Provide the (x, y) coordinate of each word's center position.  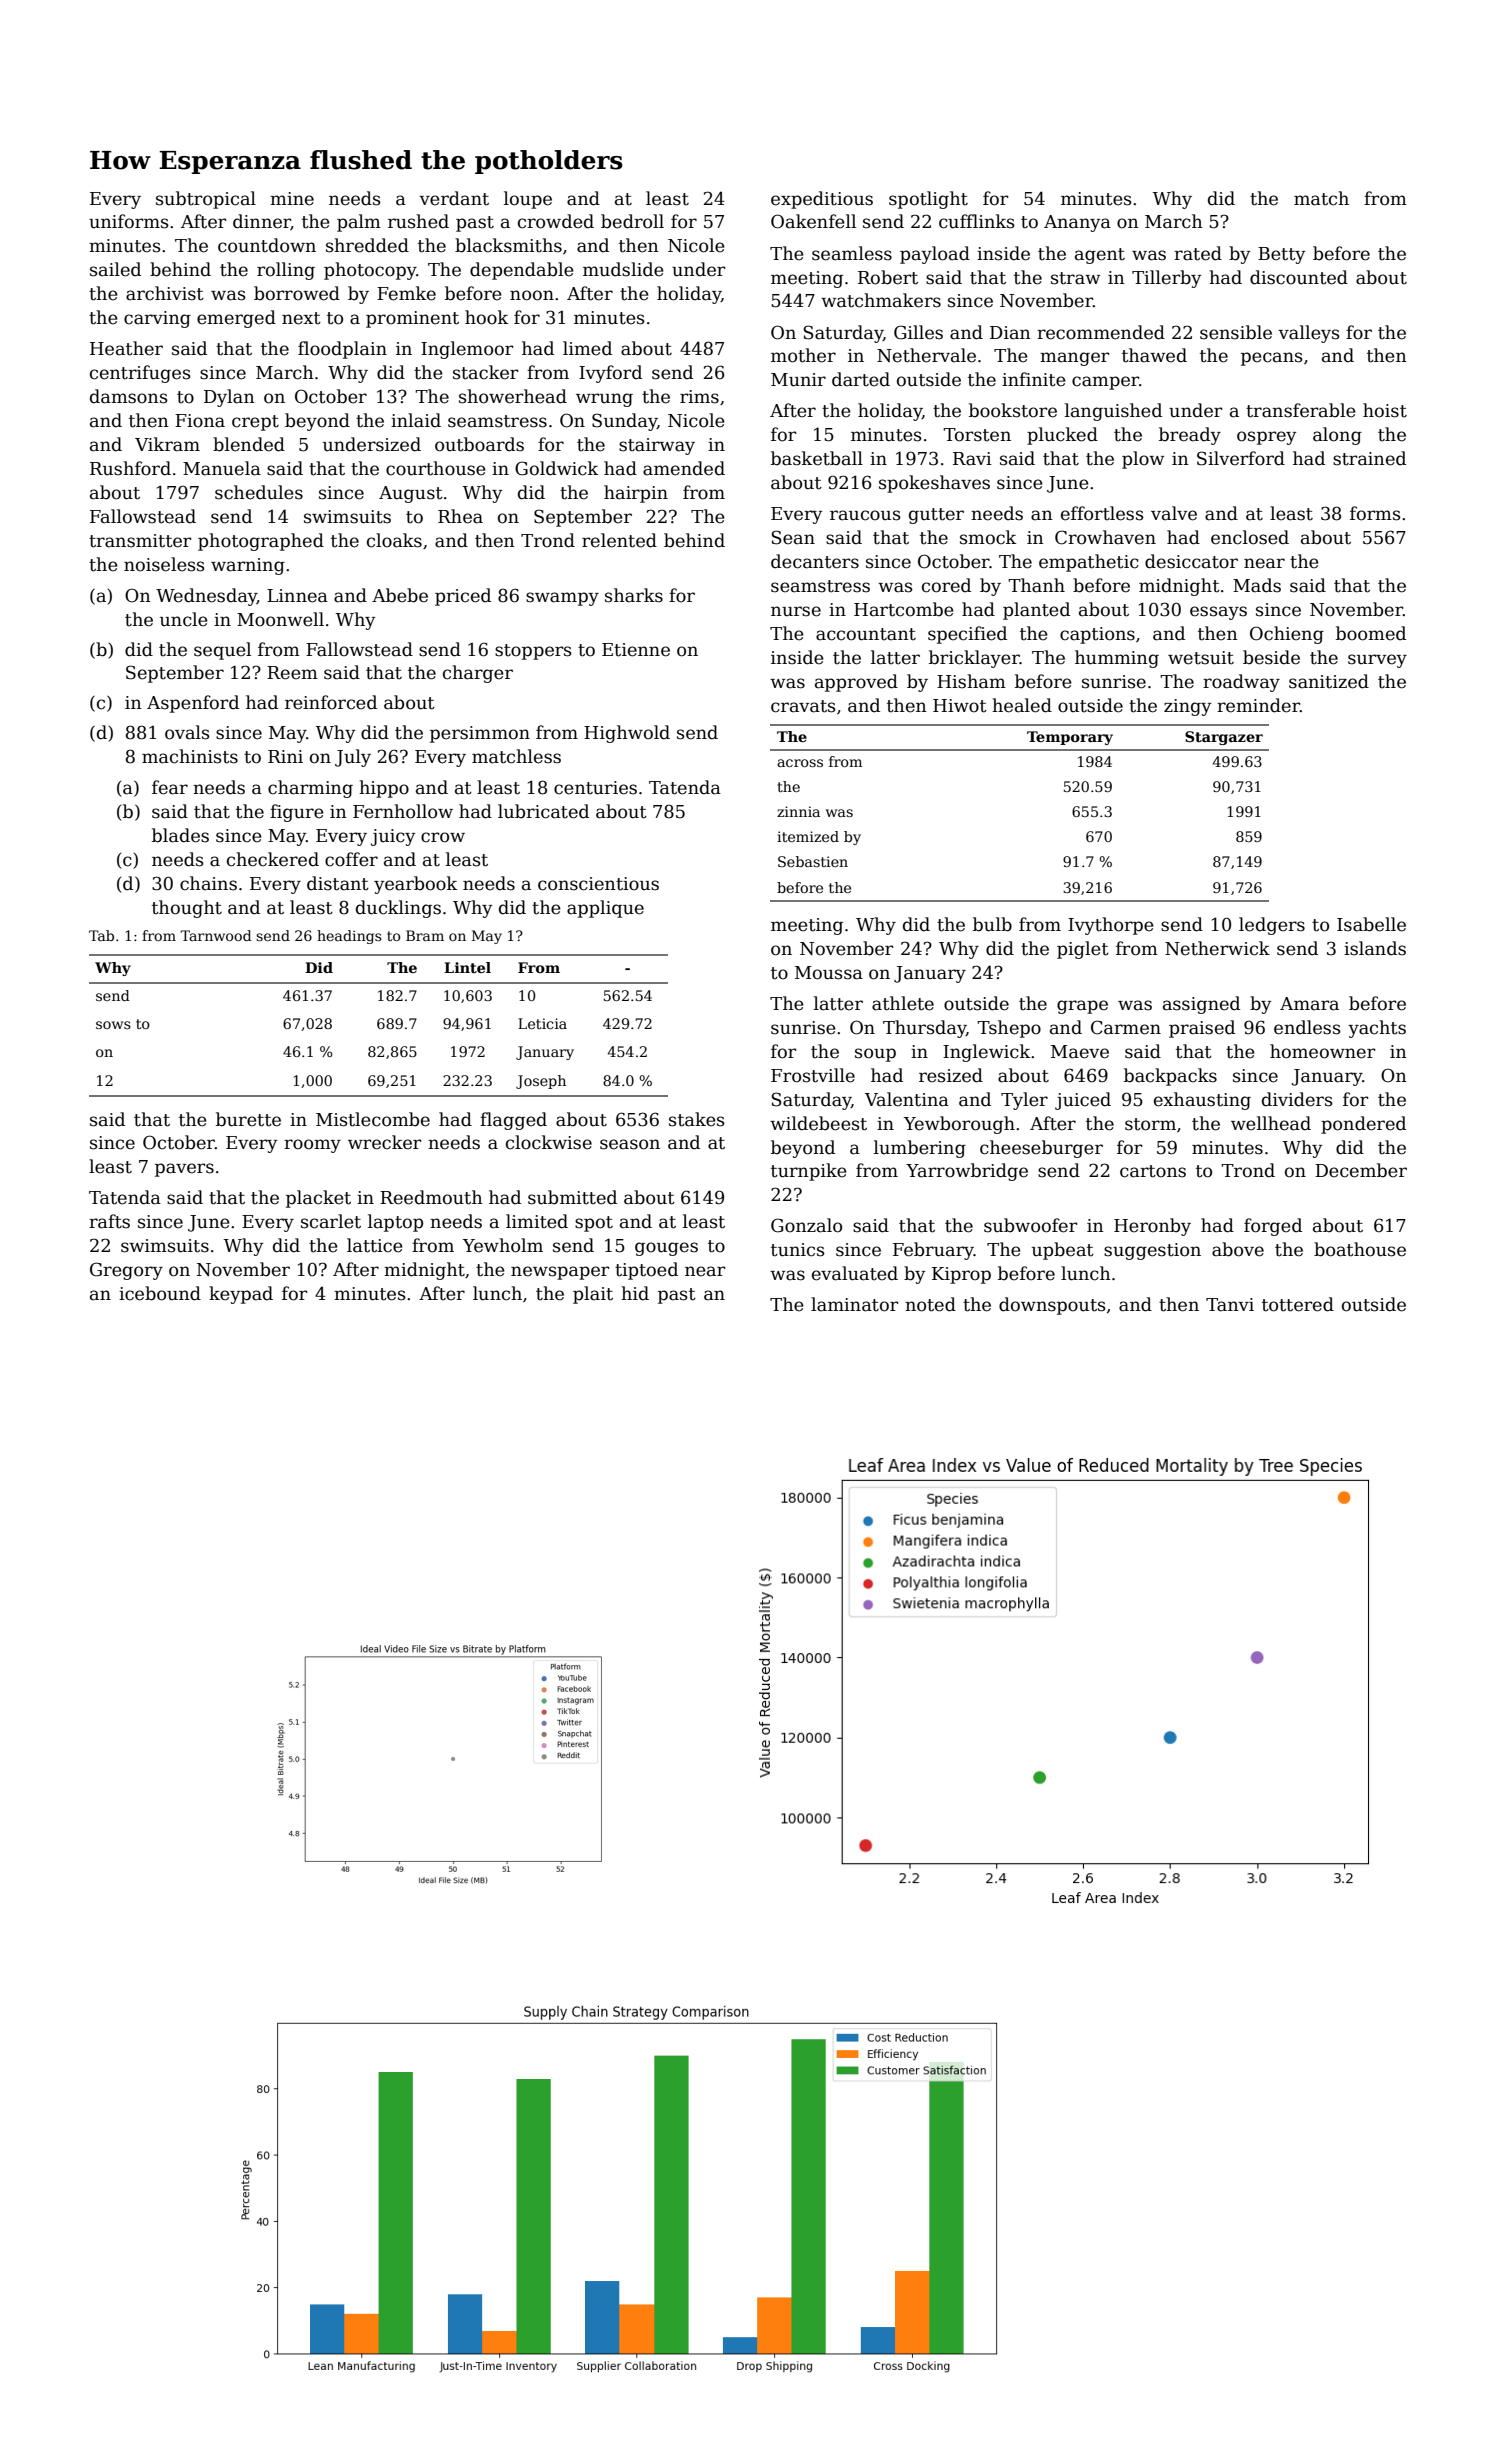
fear (170, 787)
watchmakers (881, 300)
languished (1113, 412)
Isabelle (1371, 924)
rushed (418, 221)
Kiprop (961, 1275)
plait (593, 1295)
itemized (808, 836)
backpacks (1170, 1077)
